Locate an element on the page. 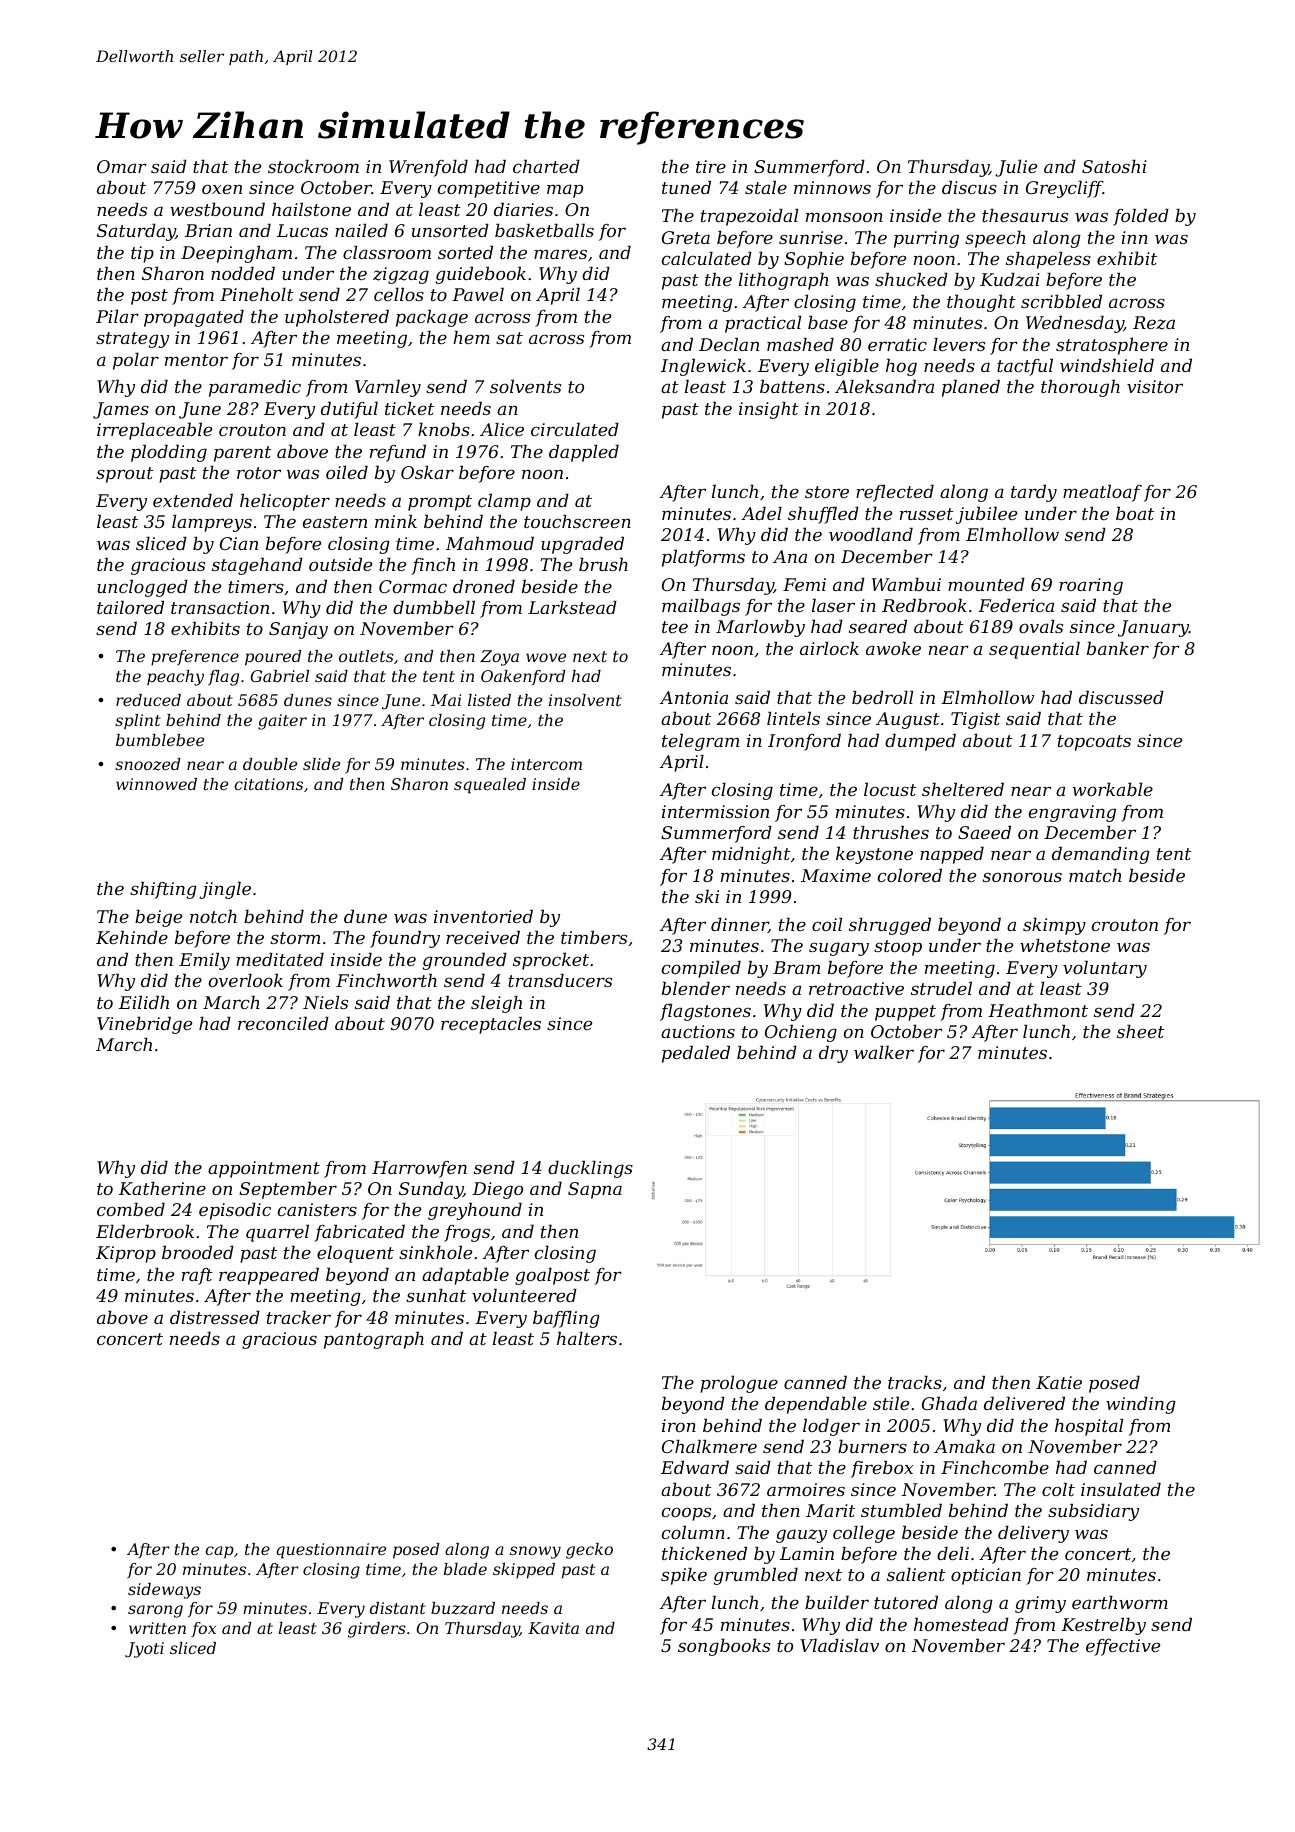 This page has width=1295, height=1832. winnowed is located at coordinates (156, 784).
